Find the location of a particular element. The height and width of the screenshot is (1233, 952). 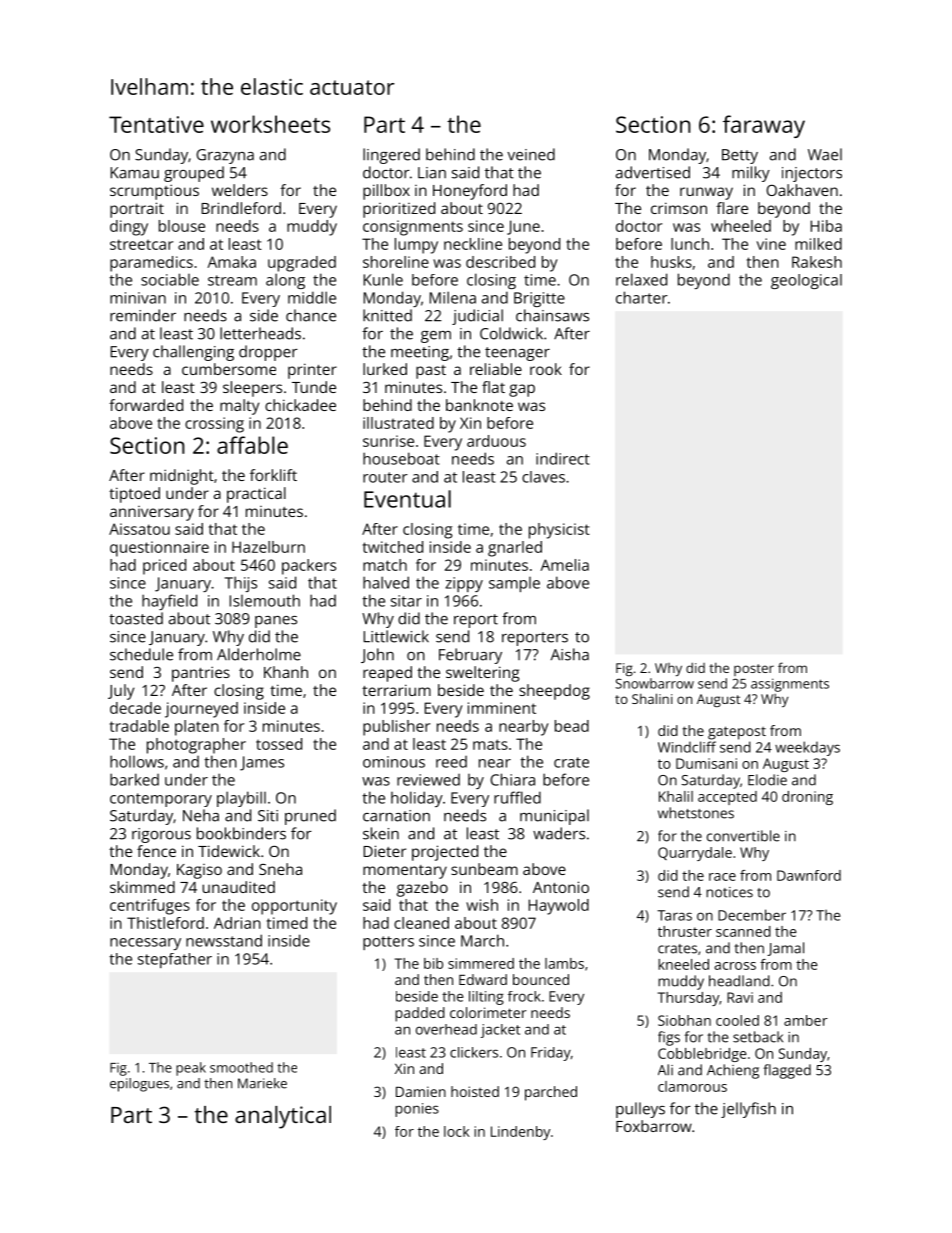

Hazelburn is located at coordinates (268, 547).
